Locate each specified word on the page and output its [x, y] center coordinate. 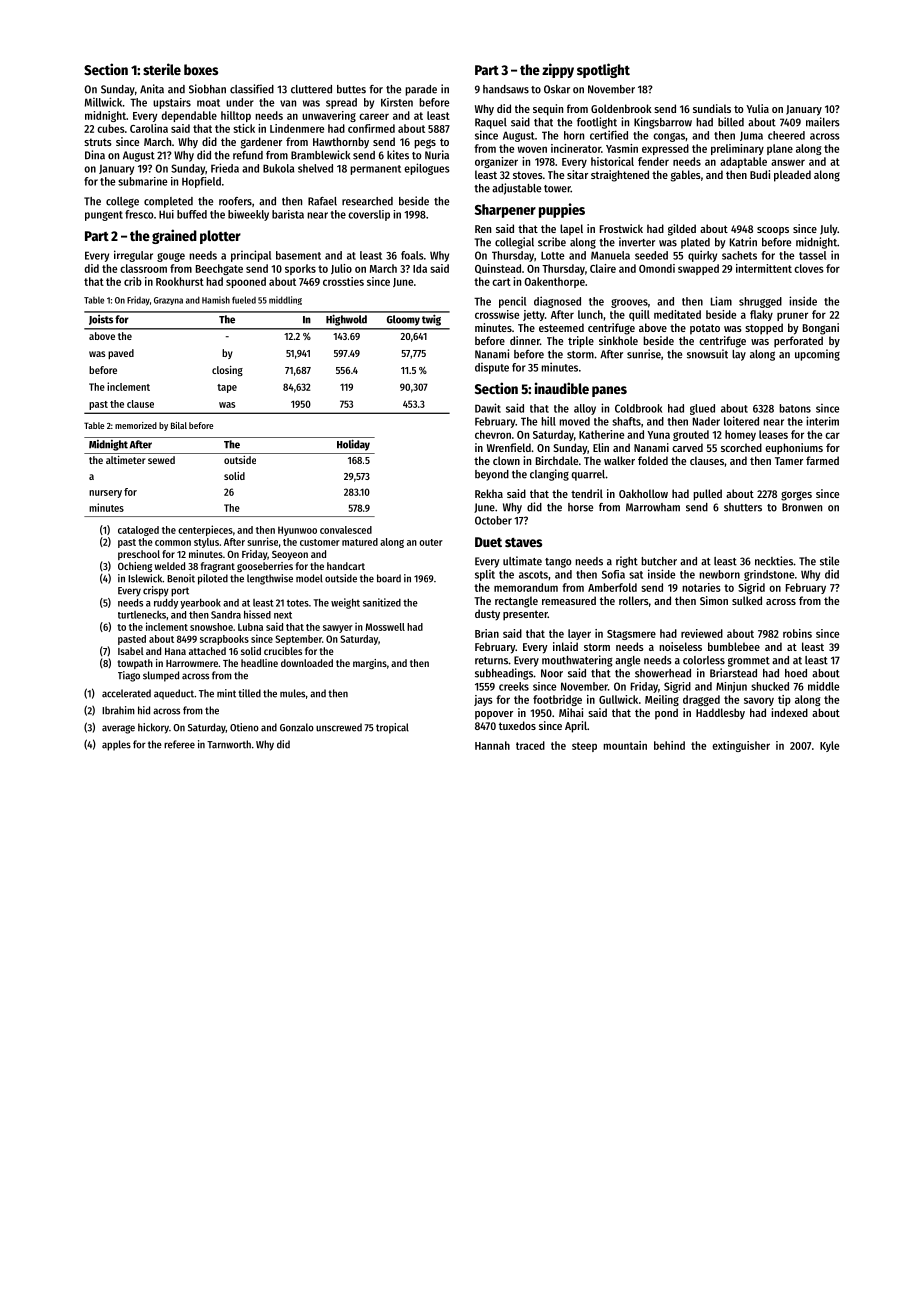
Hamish [216, 300]
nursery [105, 494]
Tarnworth [229, 744]
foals [412, 255]
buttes [351, 89]
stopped [764, 329]
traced [530, 745]
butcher [659, 561]
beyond [492, 475]
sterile [162, 69]
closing [227, 371]
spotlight [603, 70]
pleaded [792, 176]
